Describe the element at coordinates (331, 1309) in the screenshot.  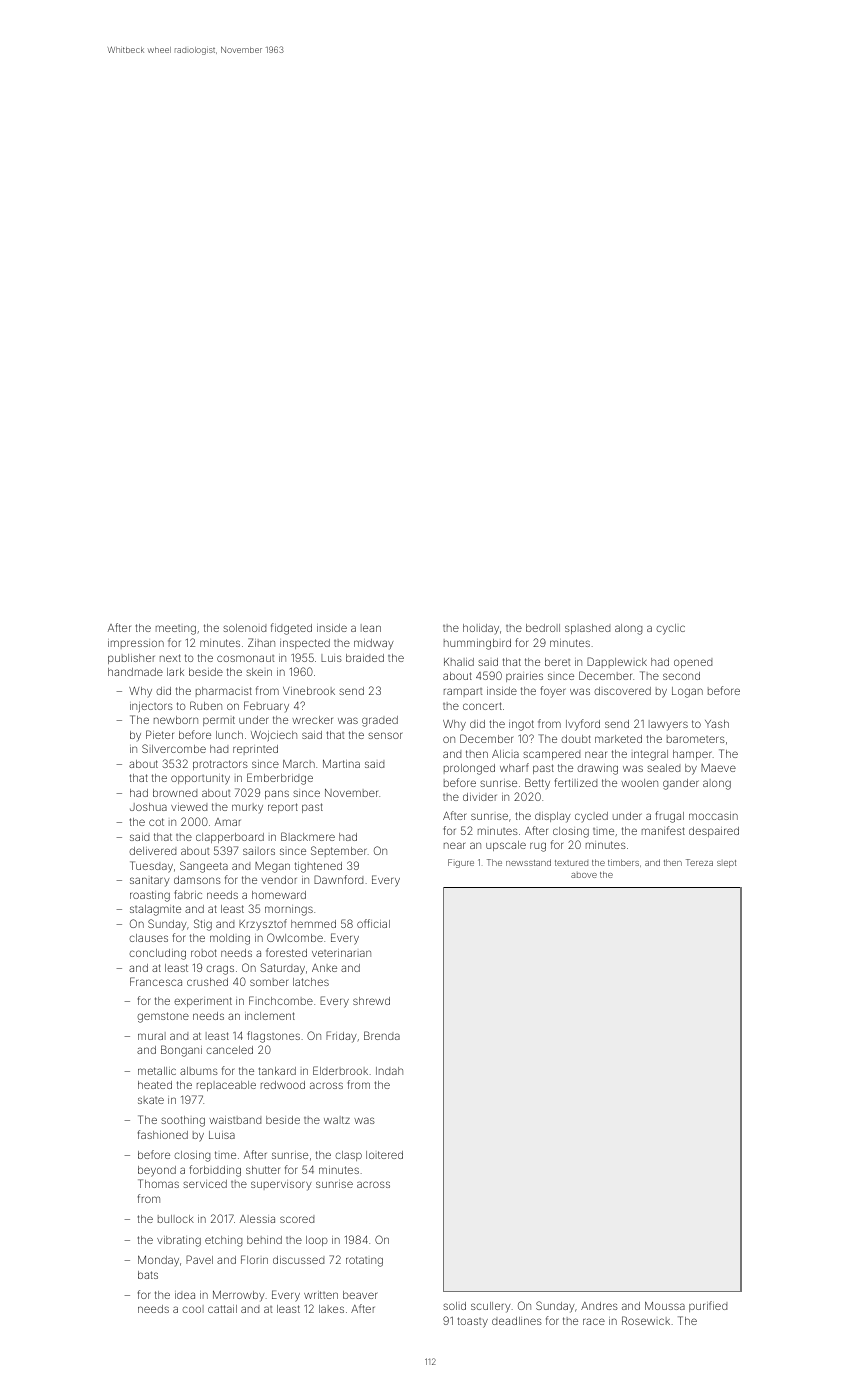
I see `lakes` at that location.
